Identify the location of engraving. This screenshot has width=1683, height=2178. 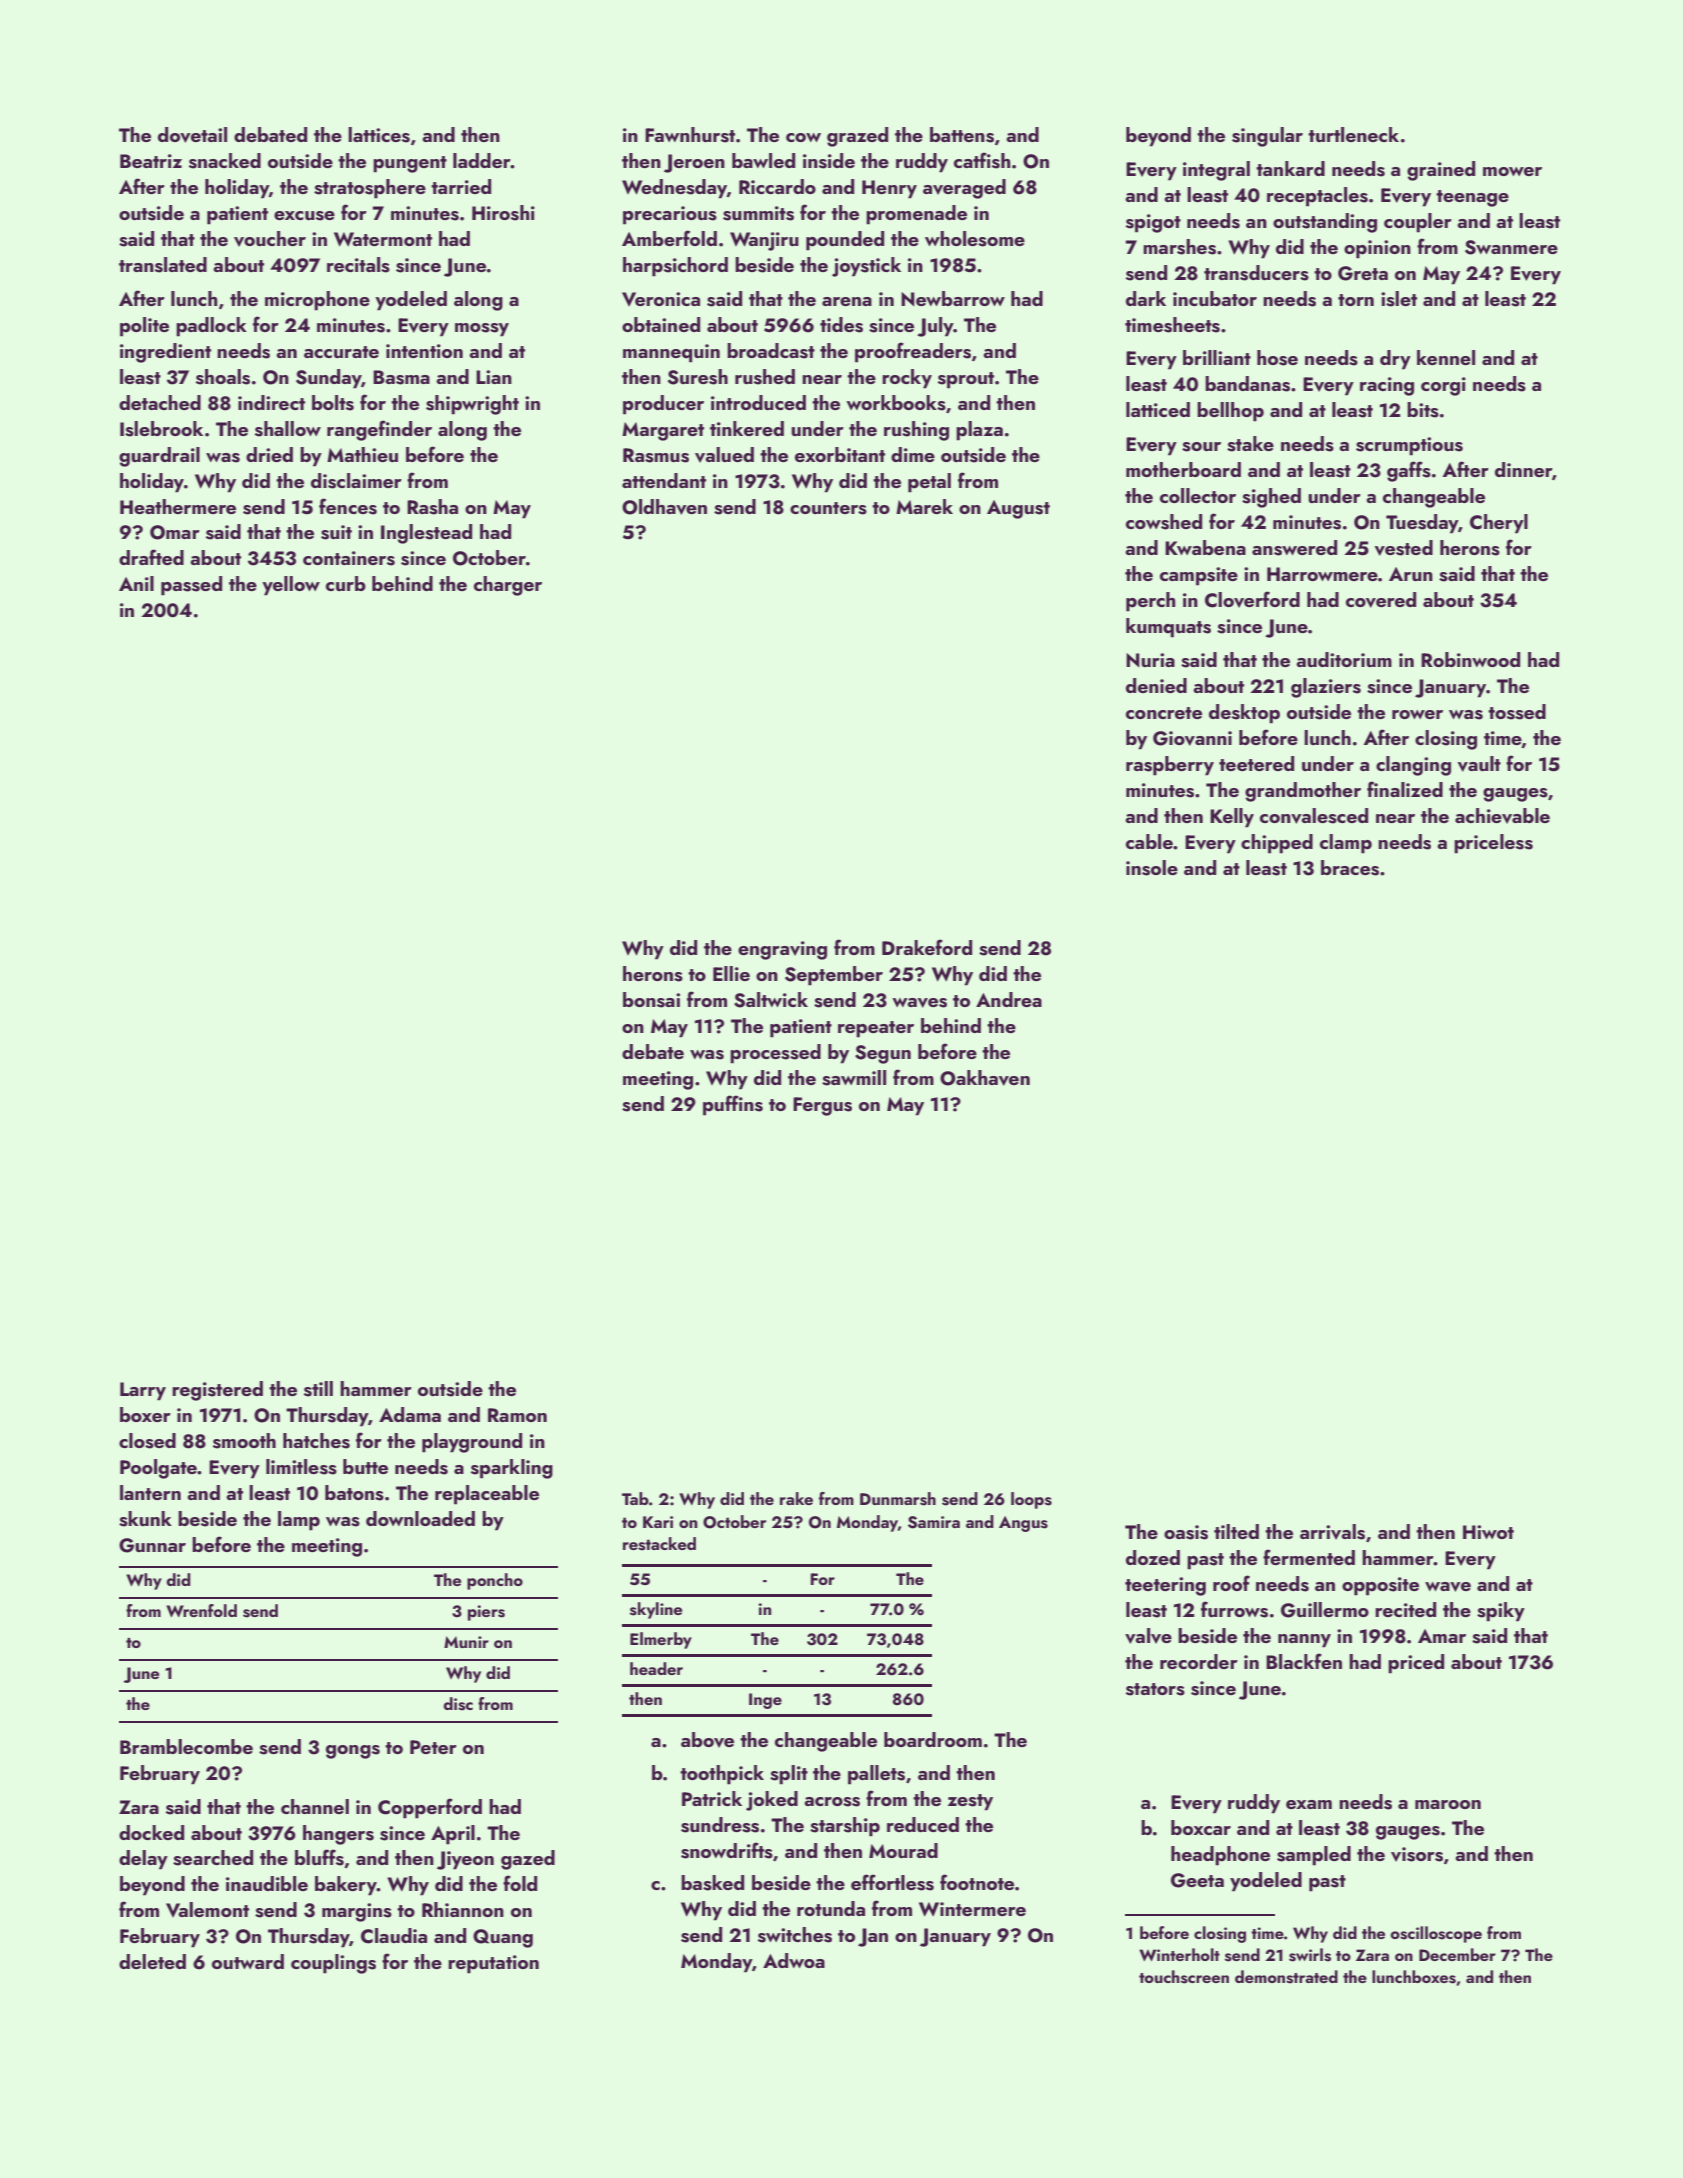
(782, 950).
